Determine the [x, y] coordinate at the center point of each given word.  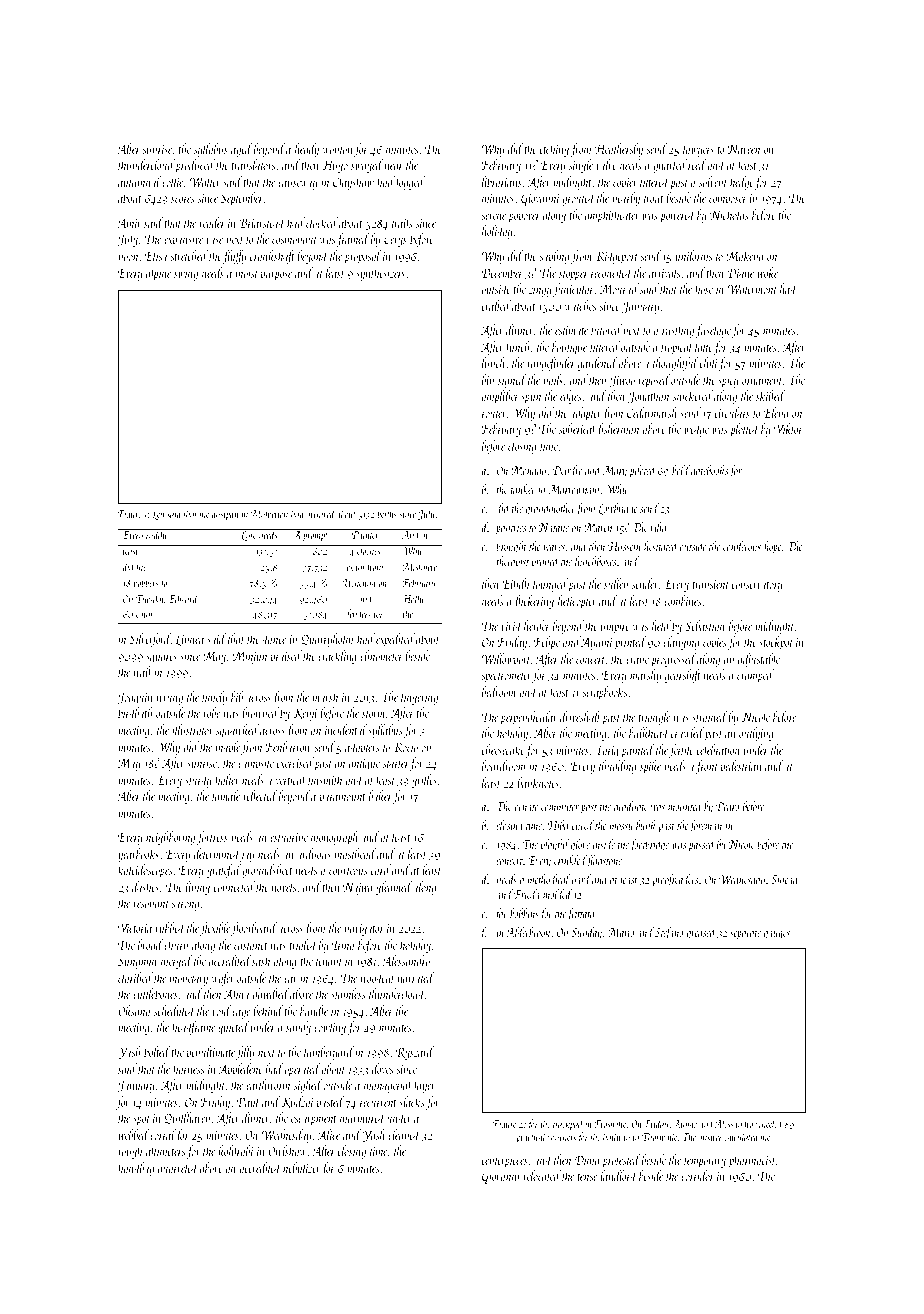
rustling [678, 331]
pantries [511, 529]
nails [553, 379]
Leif [160, 514]
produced [195, 166]
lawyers [698, 150]
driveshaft [580, 718]
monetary [189, 981]
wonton [338, 150]
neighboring [170, 838]
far [501, 914]
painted [637, 751]
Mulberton [269, 513]
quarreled [178, 1169]
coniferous [742, 547]
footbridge [649, 845]
